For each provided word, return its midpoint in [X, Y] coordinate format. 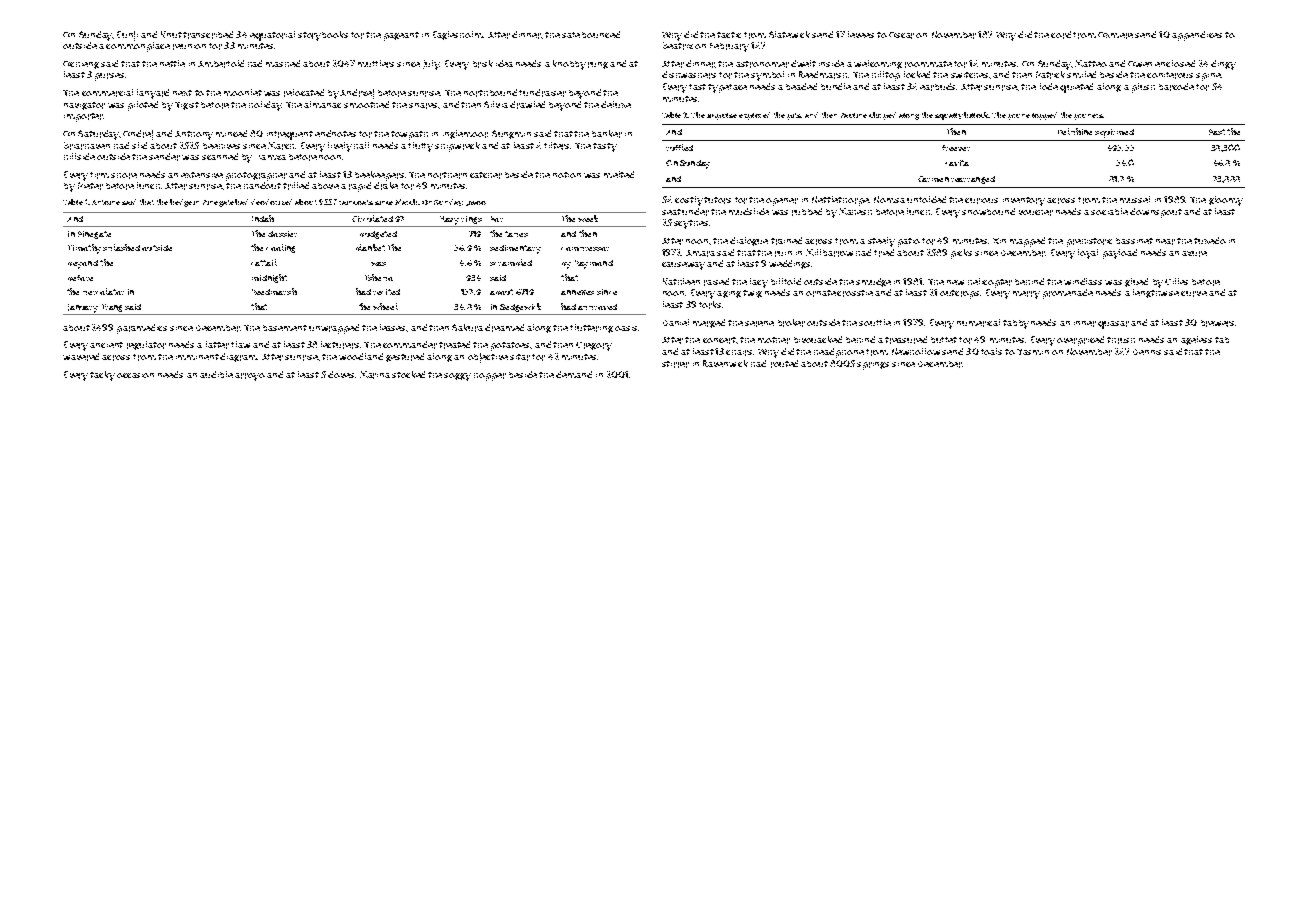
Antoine [106, 202]
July [431, 65]
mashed [283, 63]
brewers [1217, 323]
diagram [238, 357]
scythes [691, 224]
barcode [1176, 87]
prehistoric [1089, 242]
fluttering [591, 328]
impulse [722, 116]
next [182, 93]
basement [285, 328]
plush [1143, 88]
